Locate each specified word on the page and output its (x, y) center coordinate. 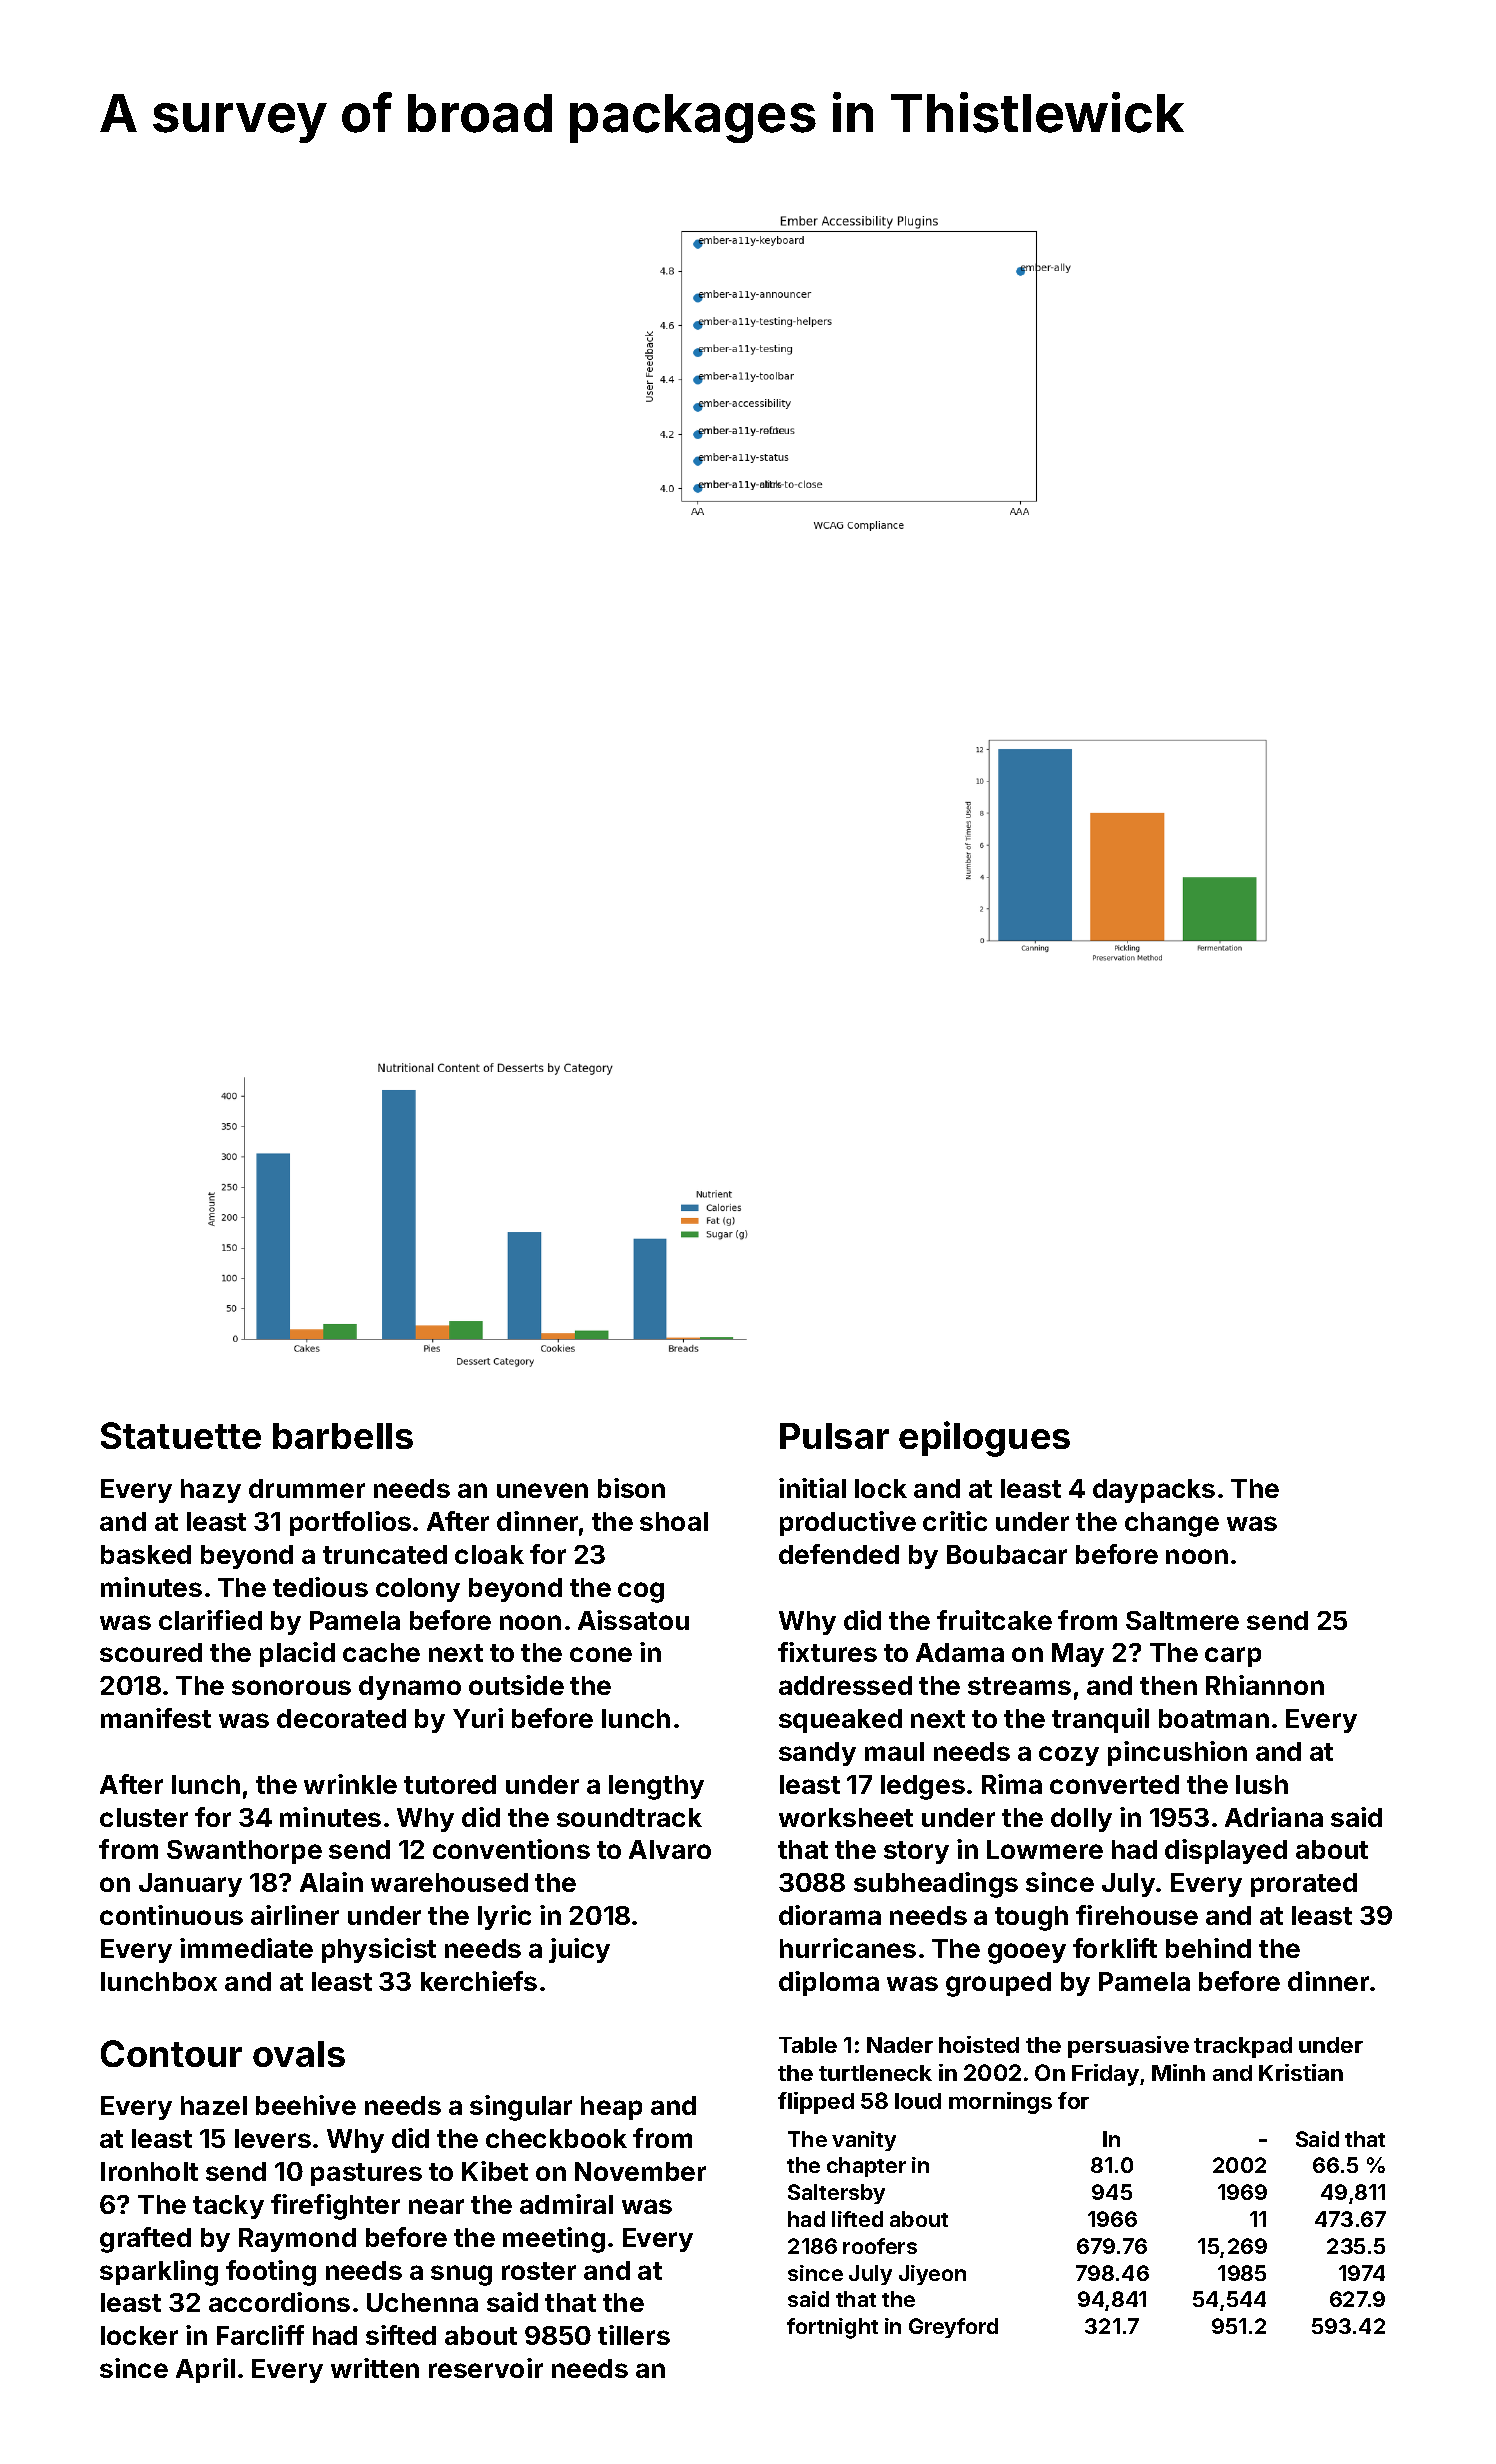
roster (539, 2271)
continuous (171, 1915)
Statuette (181, 1435)
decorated (341, 1718)
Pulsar (834, 1436)
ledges (923, 1787)
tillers (634, 2335)
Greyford (953, 2328)
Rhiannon (1265, 1685)
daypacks (1154, 1491)
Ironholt (149, 2171)
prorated (1304, 1885)
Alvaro (670, 1849)
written (375, 2368)
